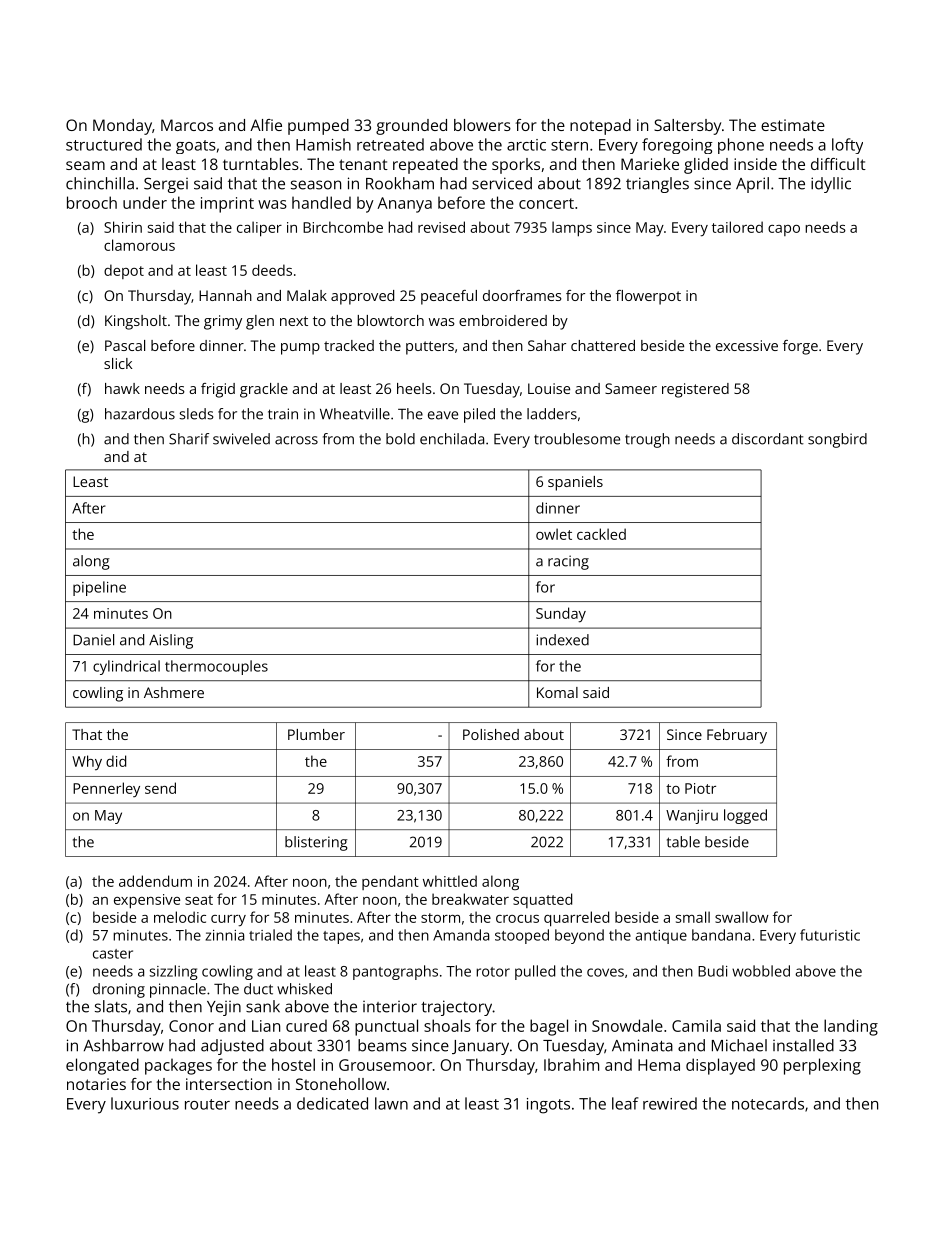 This screenshot has height=1233, width=952. What do you see at coordinates (316, 843) in the screenshot?
I see `blistering` at bounding box center [316, 843].
